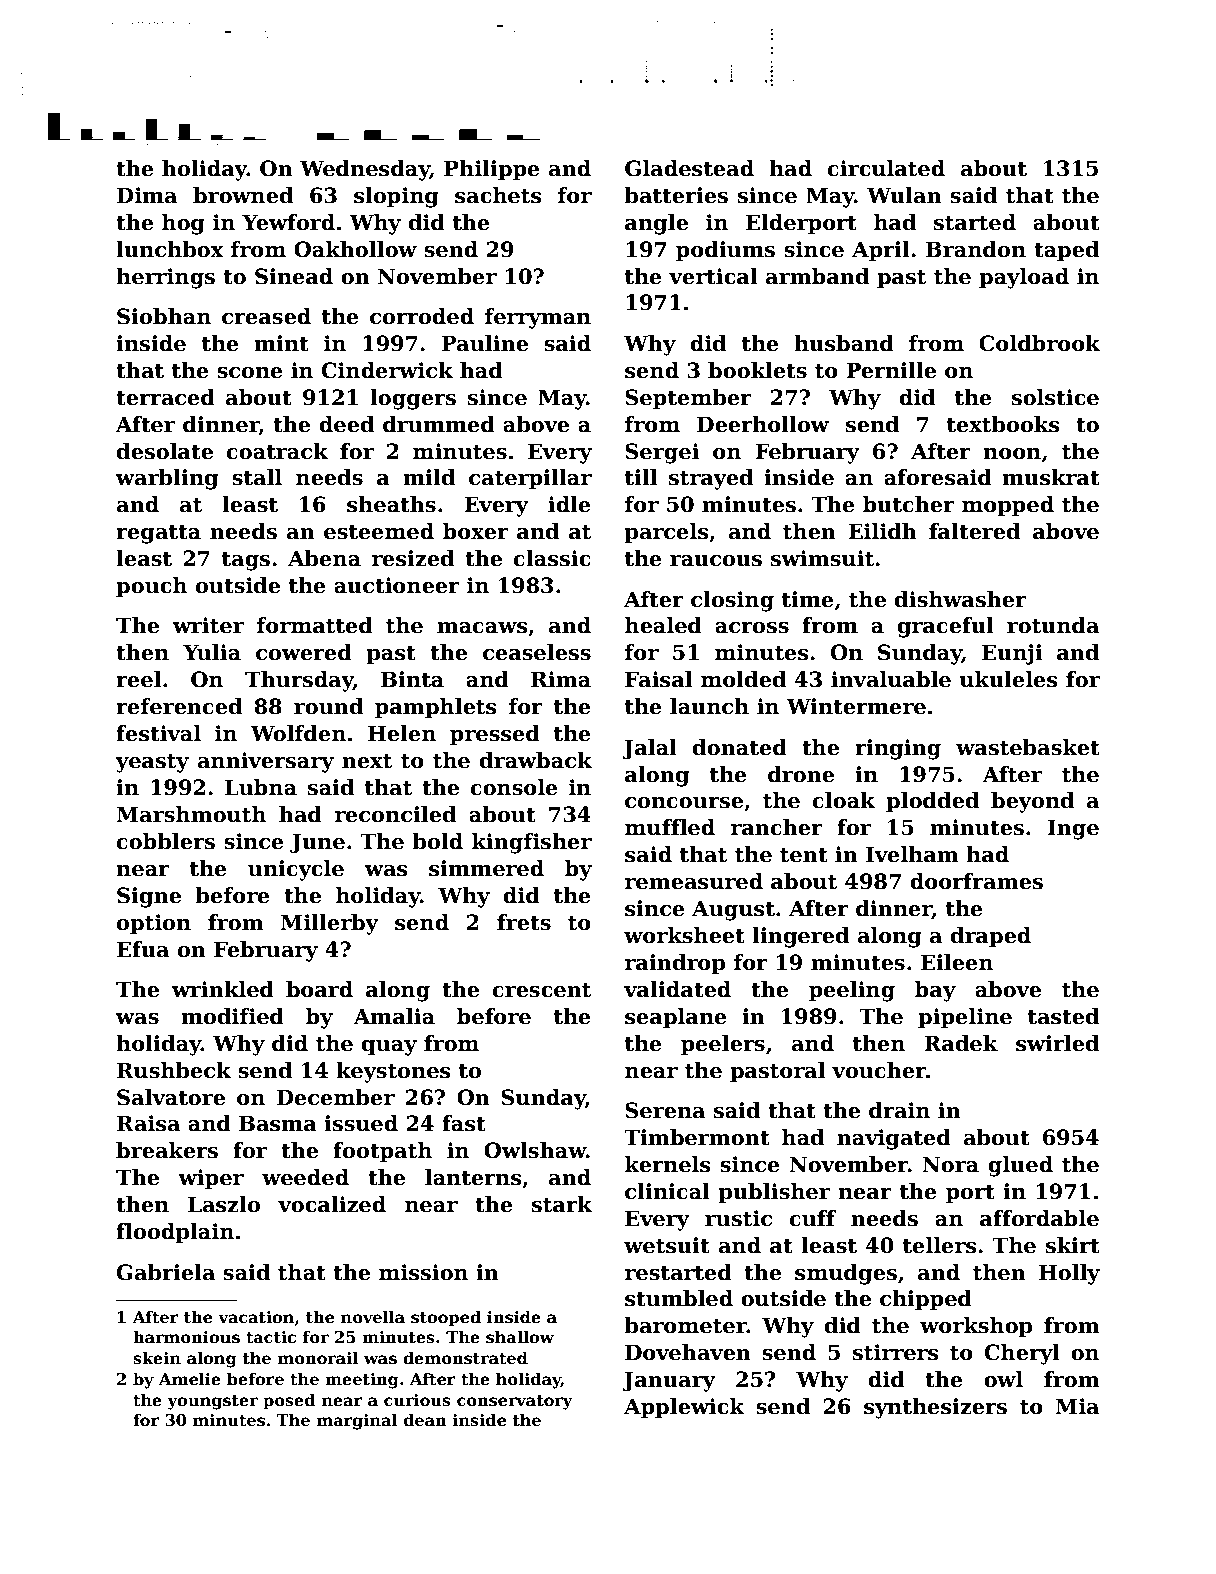 This document has width=1216, height=1574. I want to click on breakers, so click(167, 1150).
